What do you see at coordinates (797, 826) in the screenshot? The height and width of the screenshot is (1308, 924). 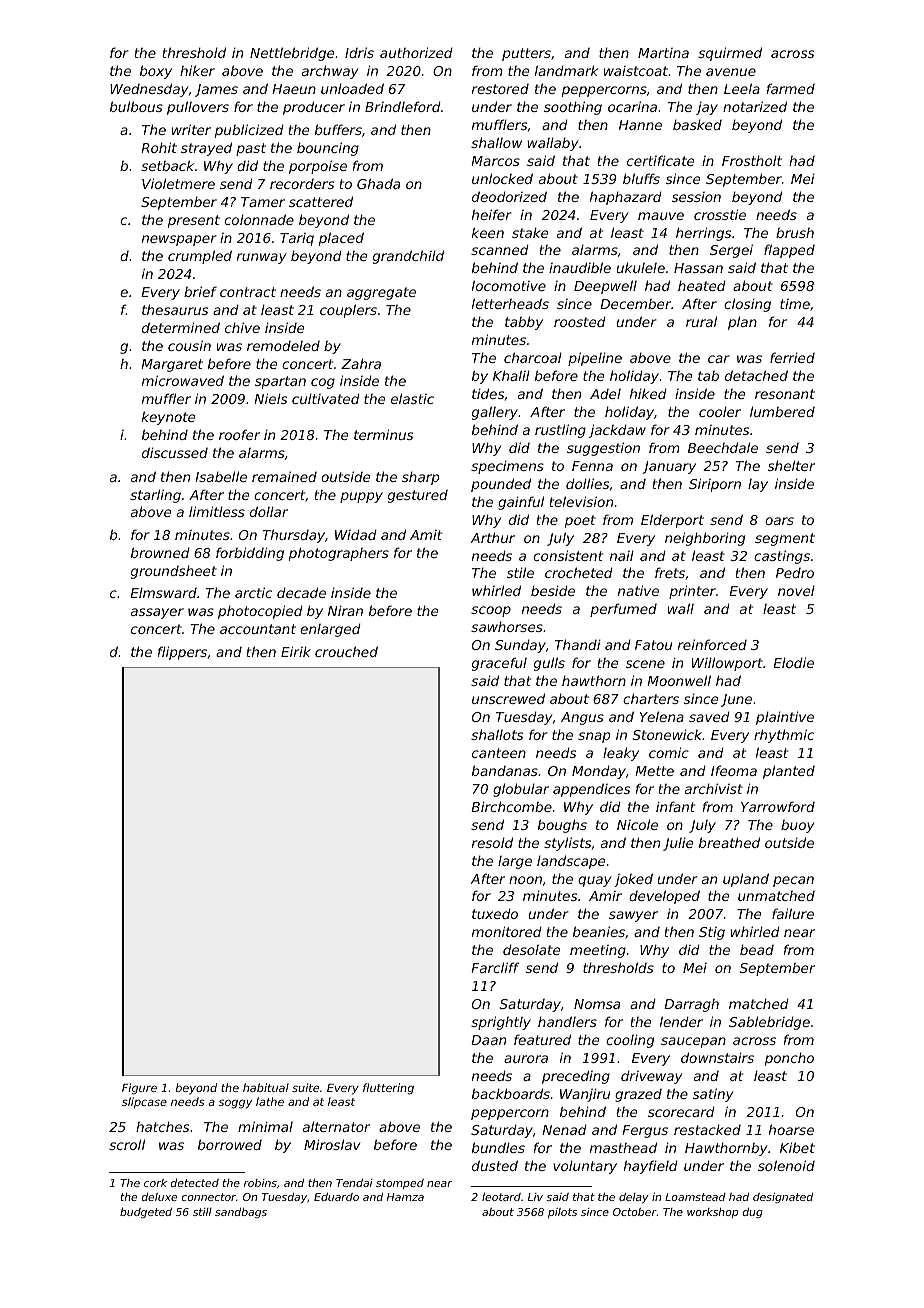 I see `buoy` at bounding box center [797, 826].
